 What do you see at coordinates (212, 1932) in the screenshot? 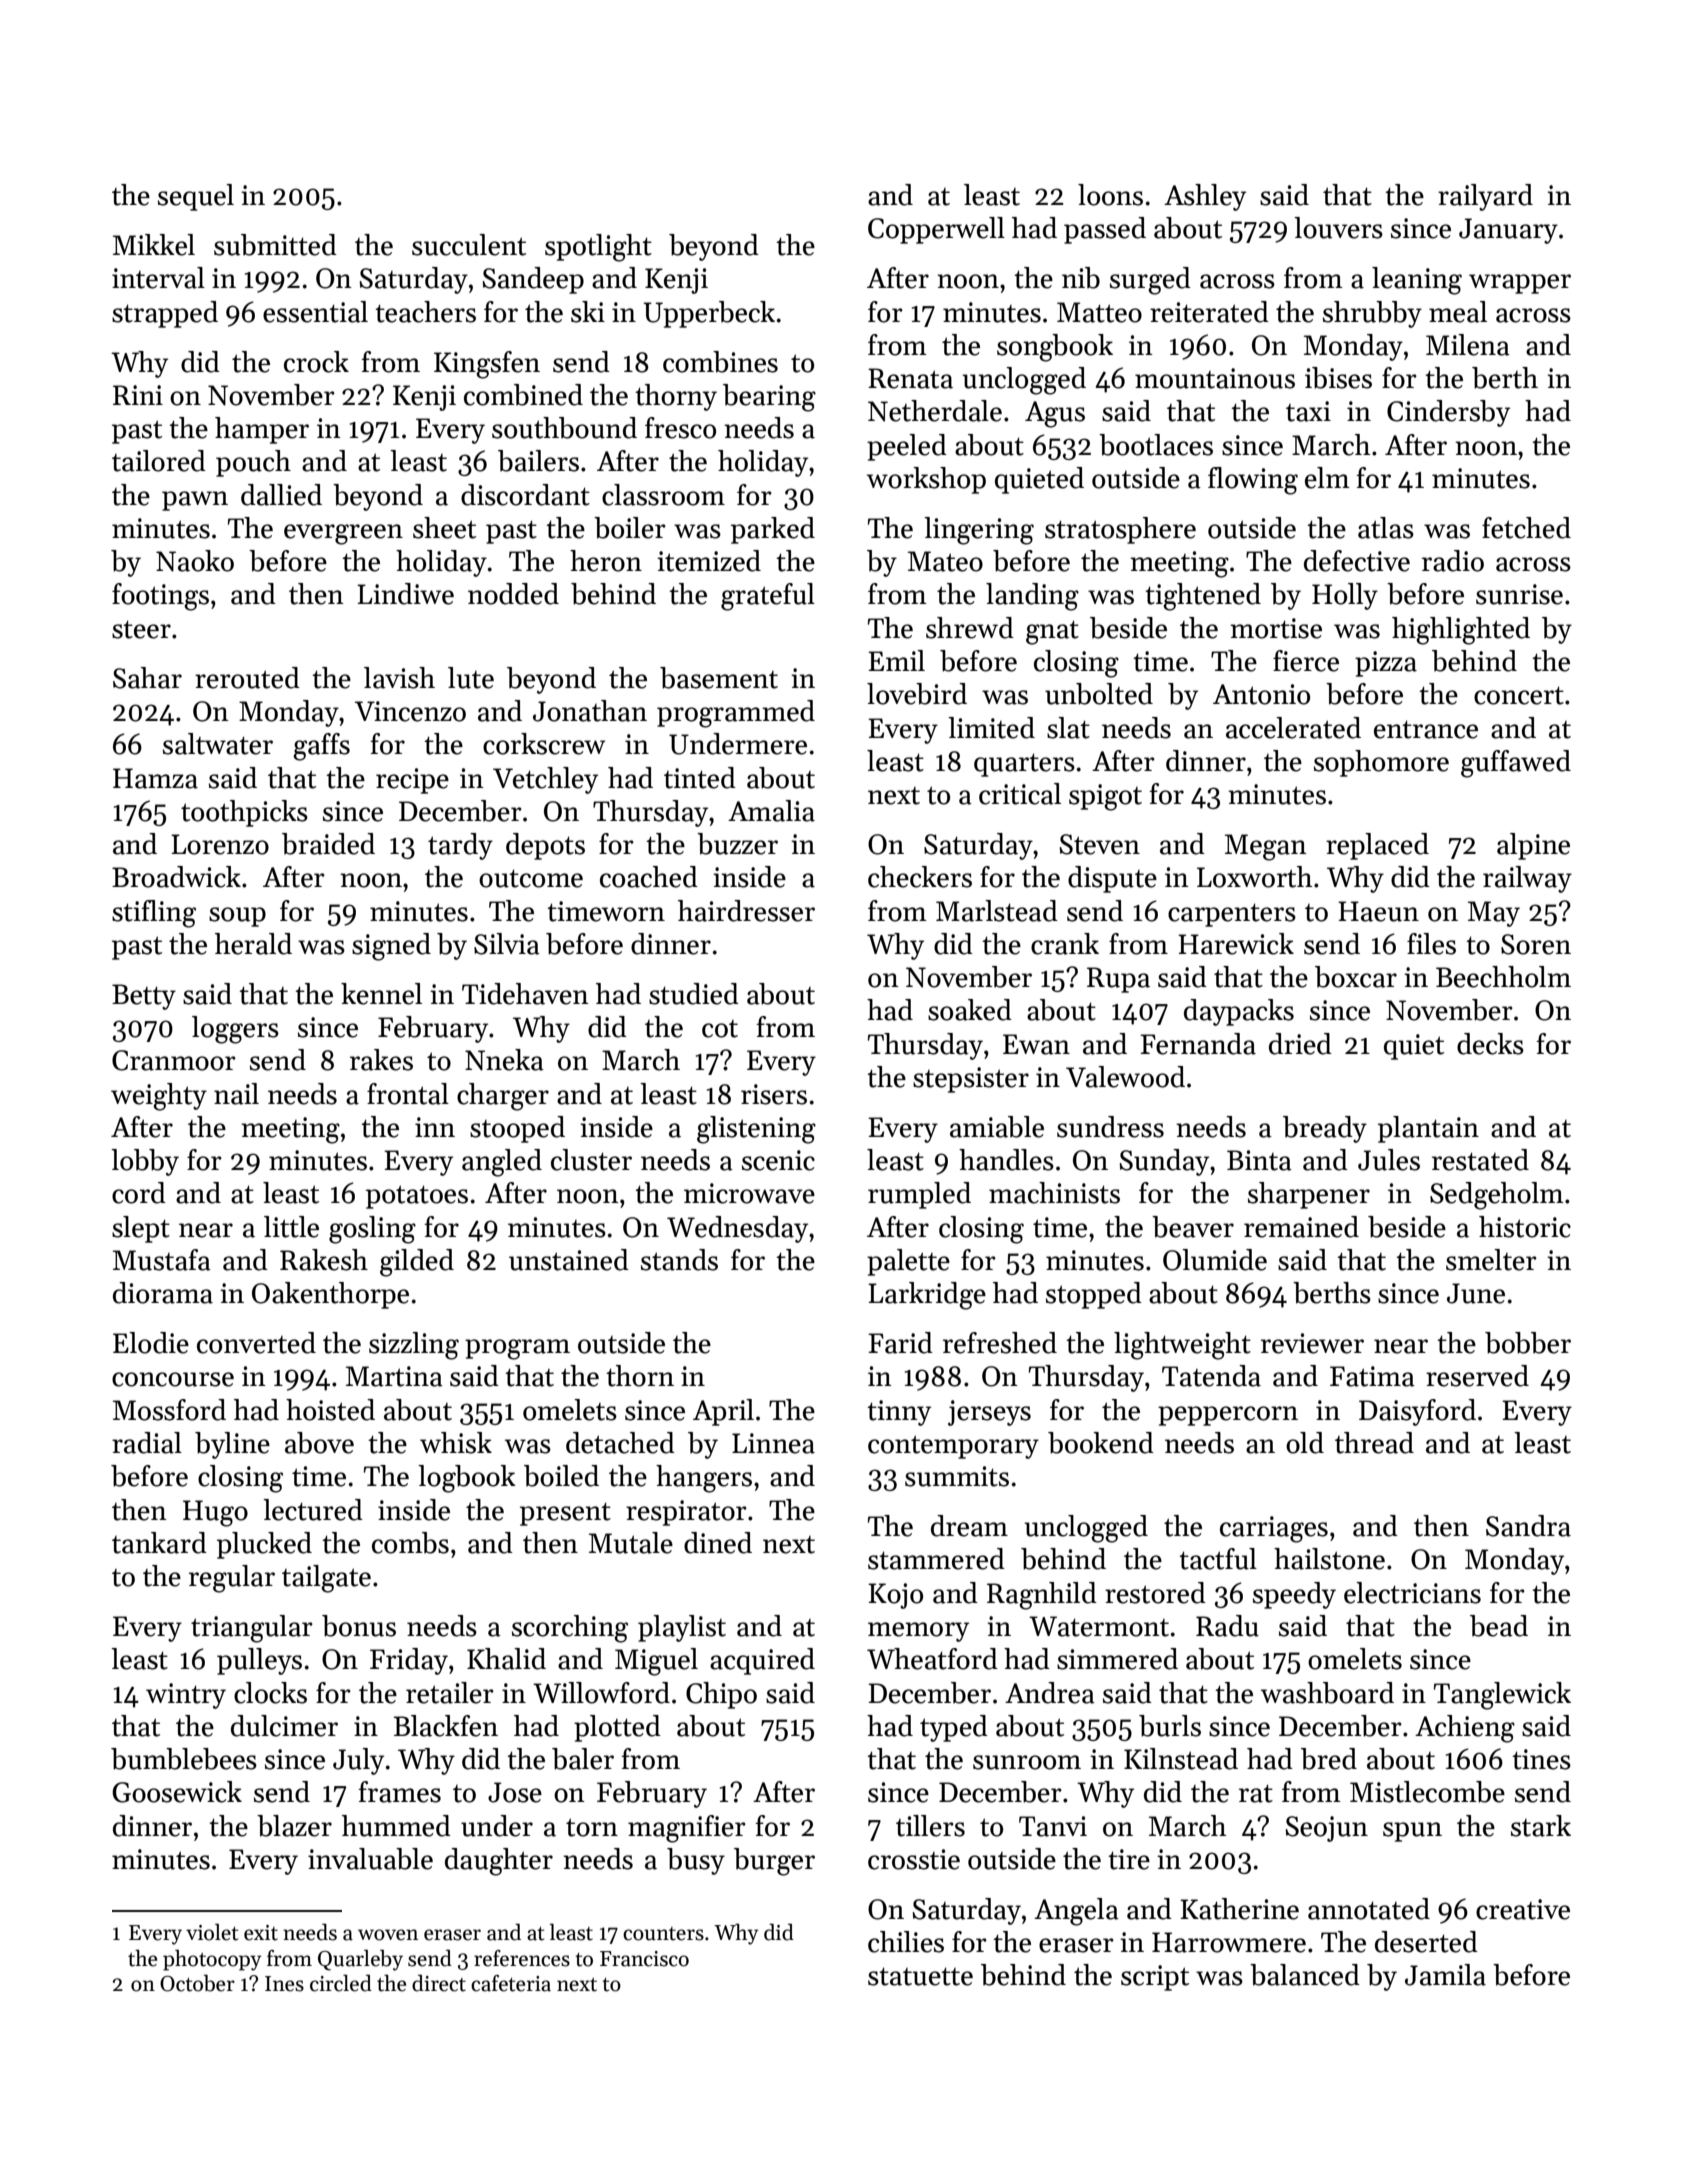
I see `violet` at bounding box center [212, 1932].
